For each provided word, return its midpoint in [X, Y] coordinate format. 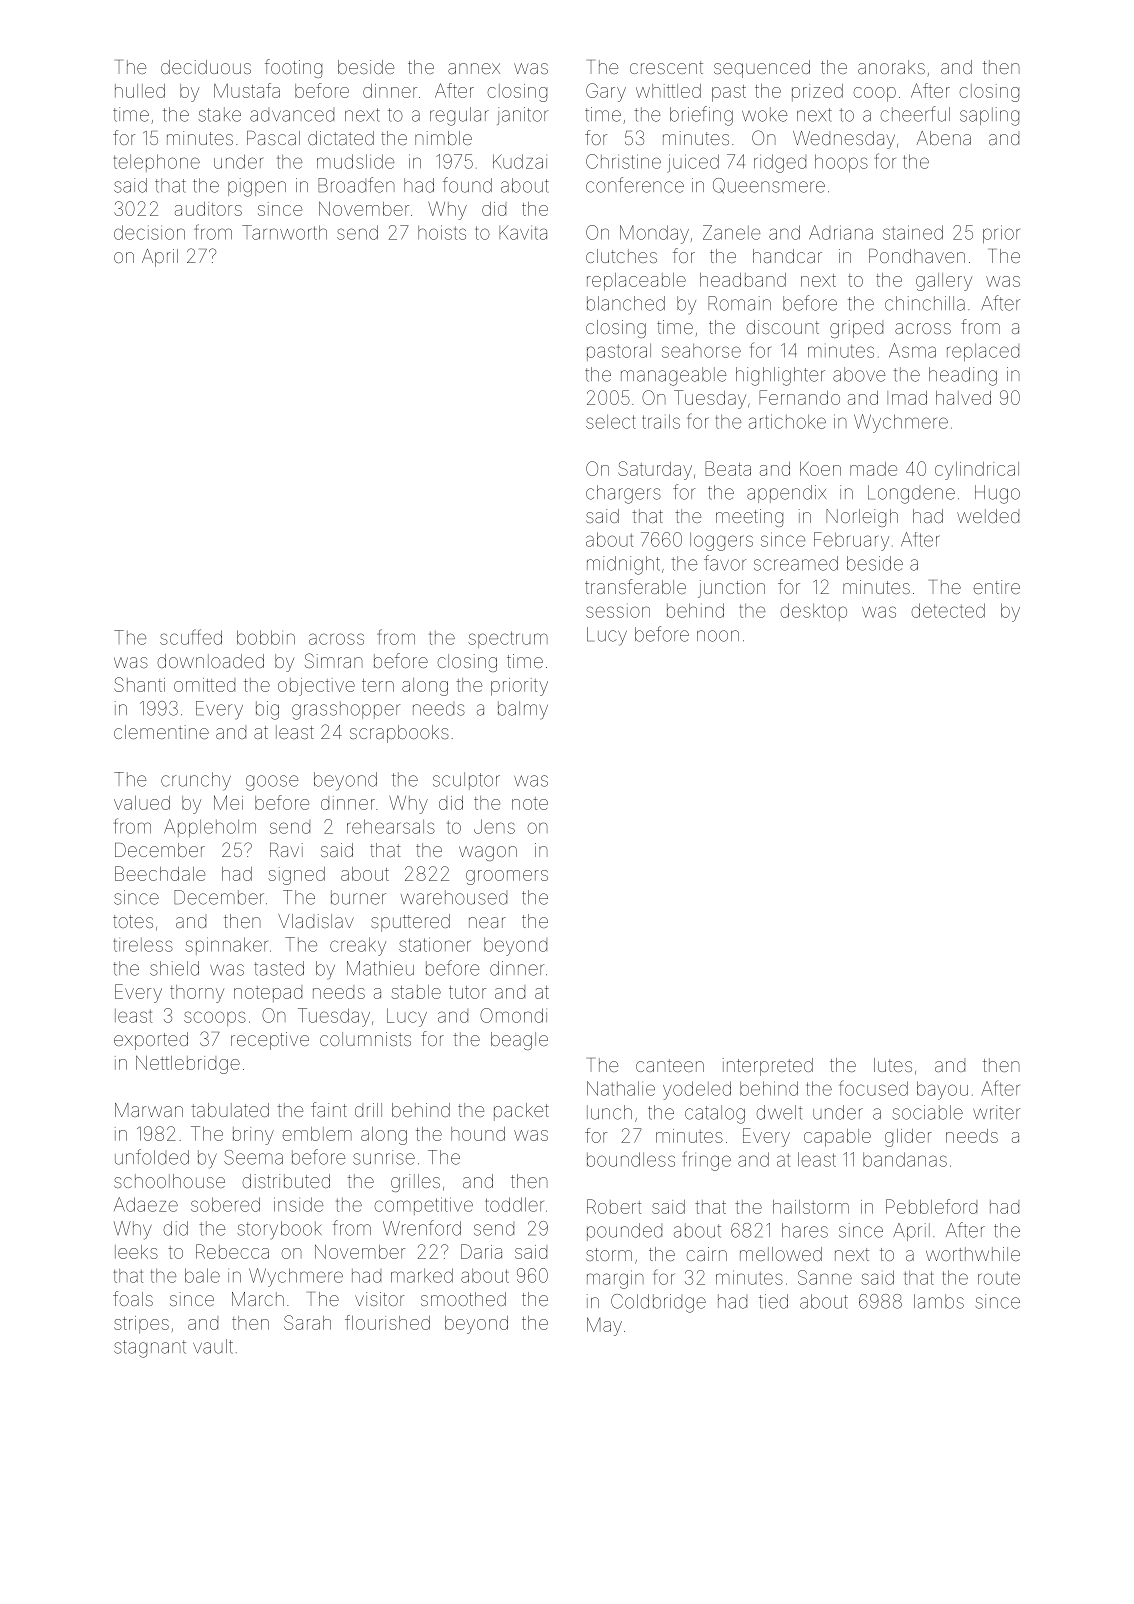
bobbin [266, 637]
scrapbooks [399, 734]
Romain [739, 303]
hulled [140, 91]
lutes [893, 1065]
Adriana [841, 232]
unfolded [152, 1157]
